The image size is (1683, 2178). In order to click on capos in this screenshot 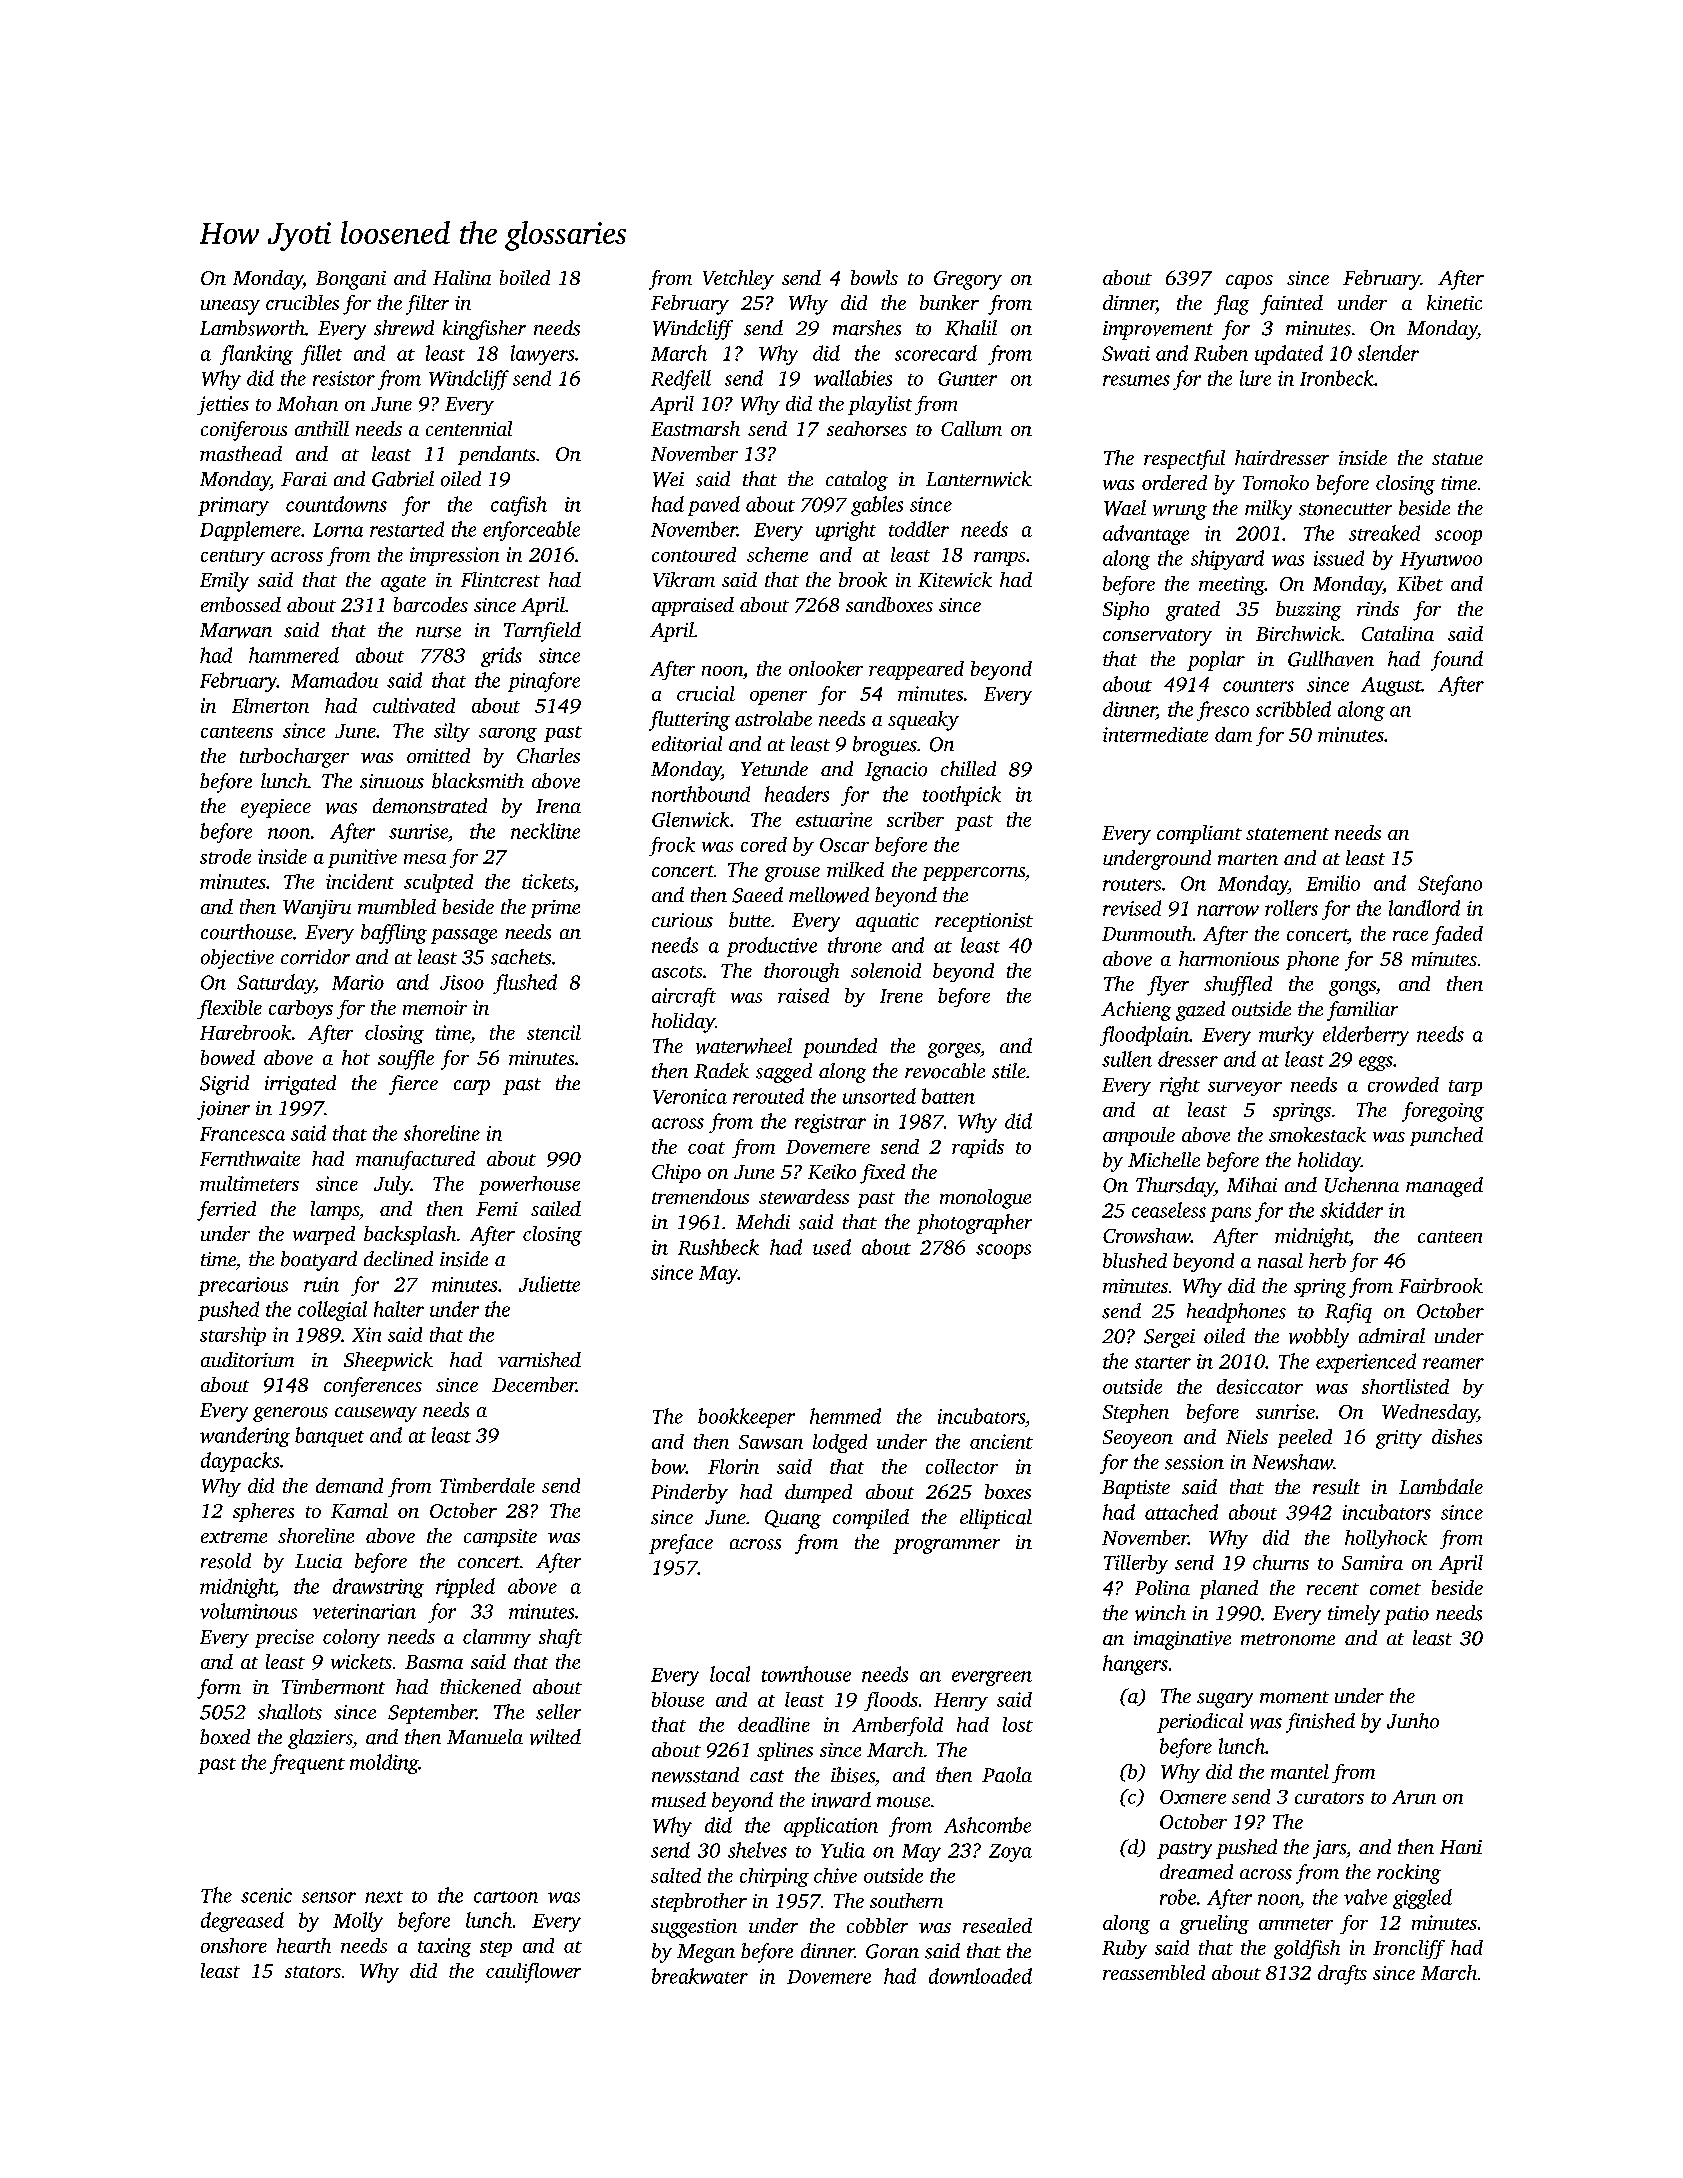, I will do `click(1249, 282)`.
